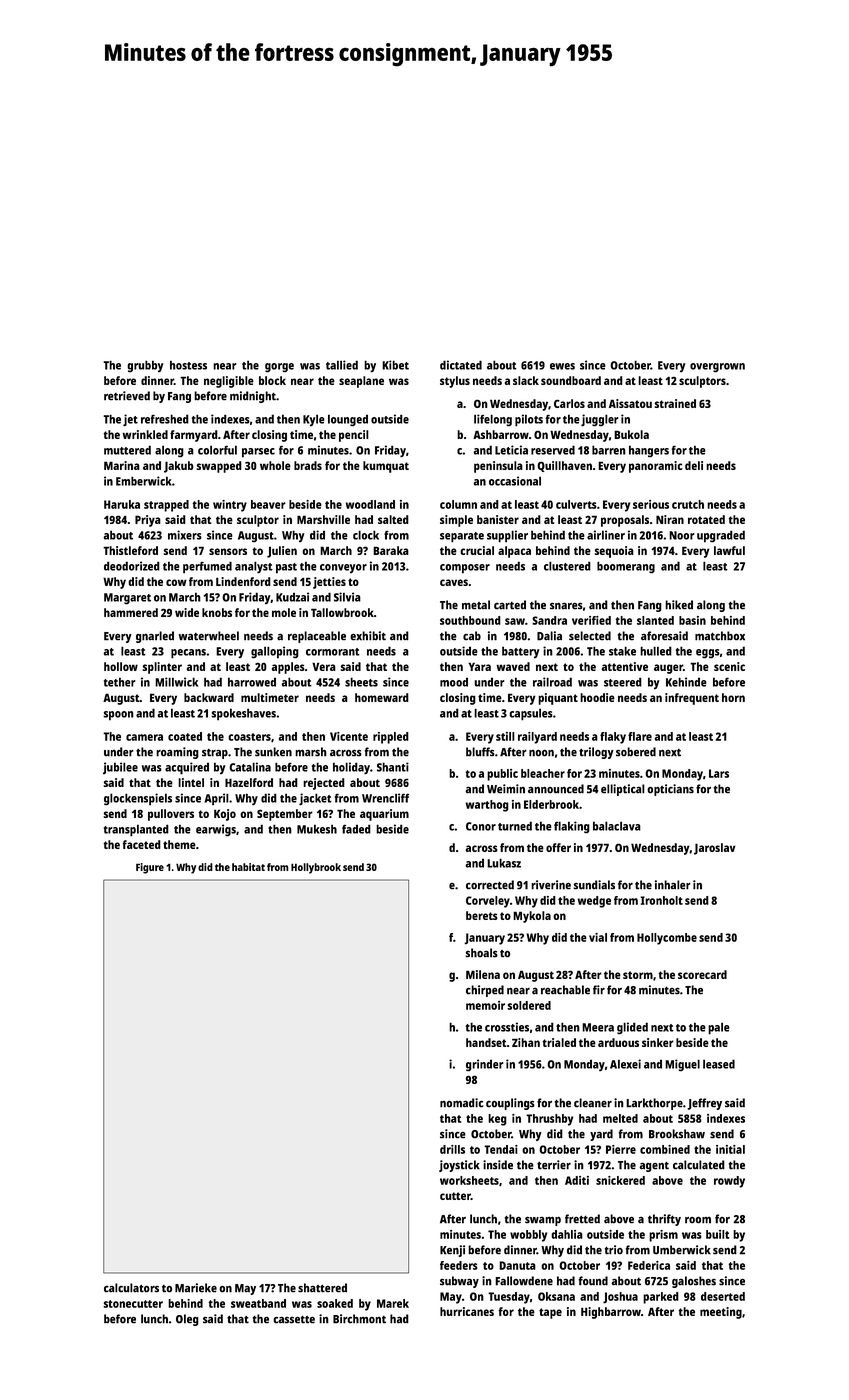  I want to click on faceted, so click(141, 844).
